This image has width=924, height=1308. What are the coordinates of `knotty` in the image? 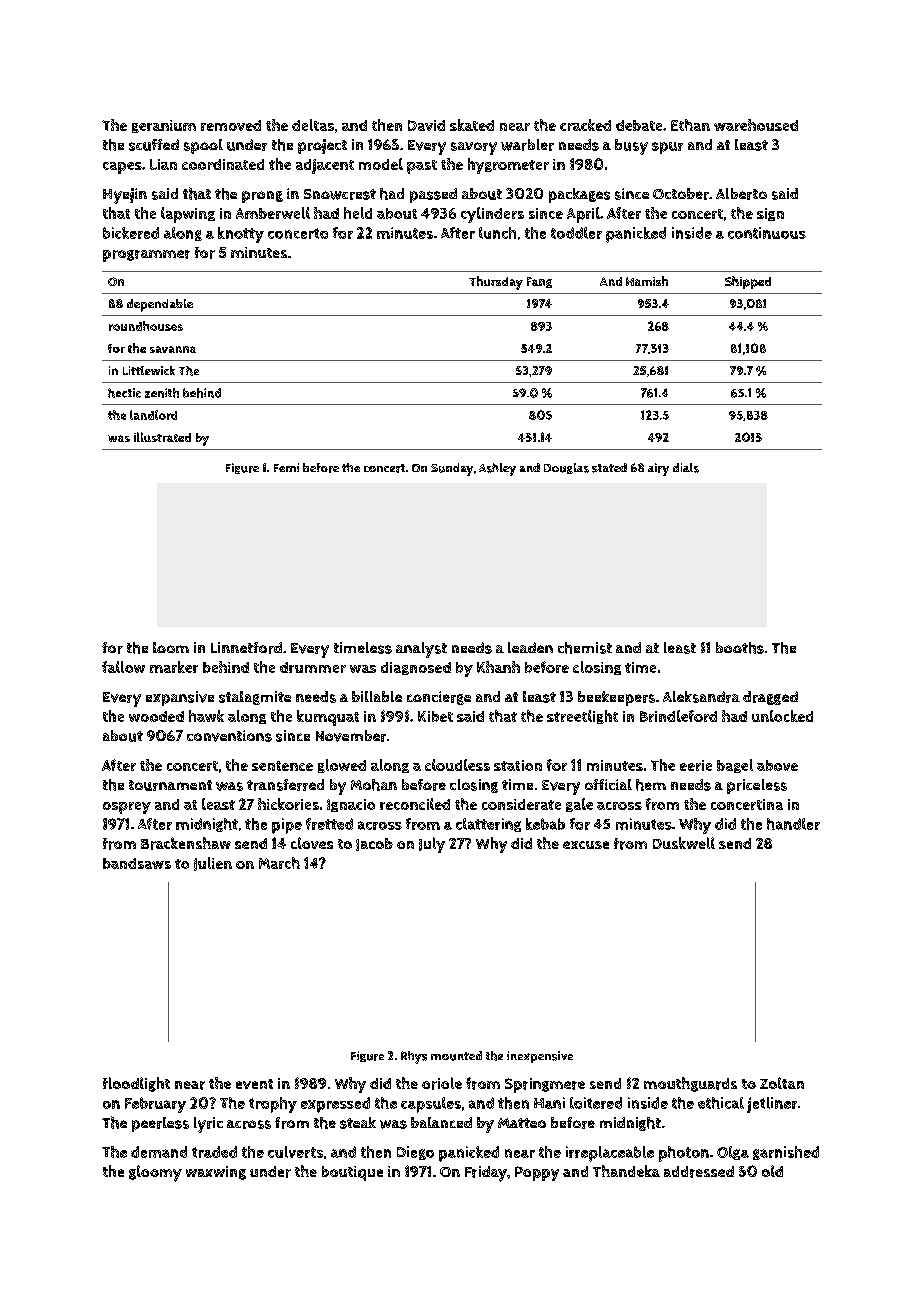 It's located at (241, 235).
